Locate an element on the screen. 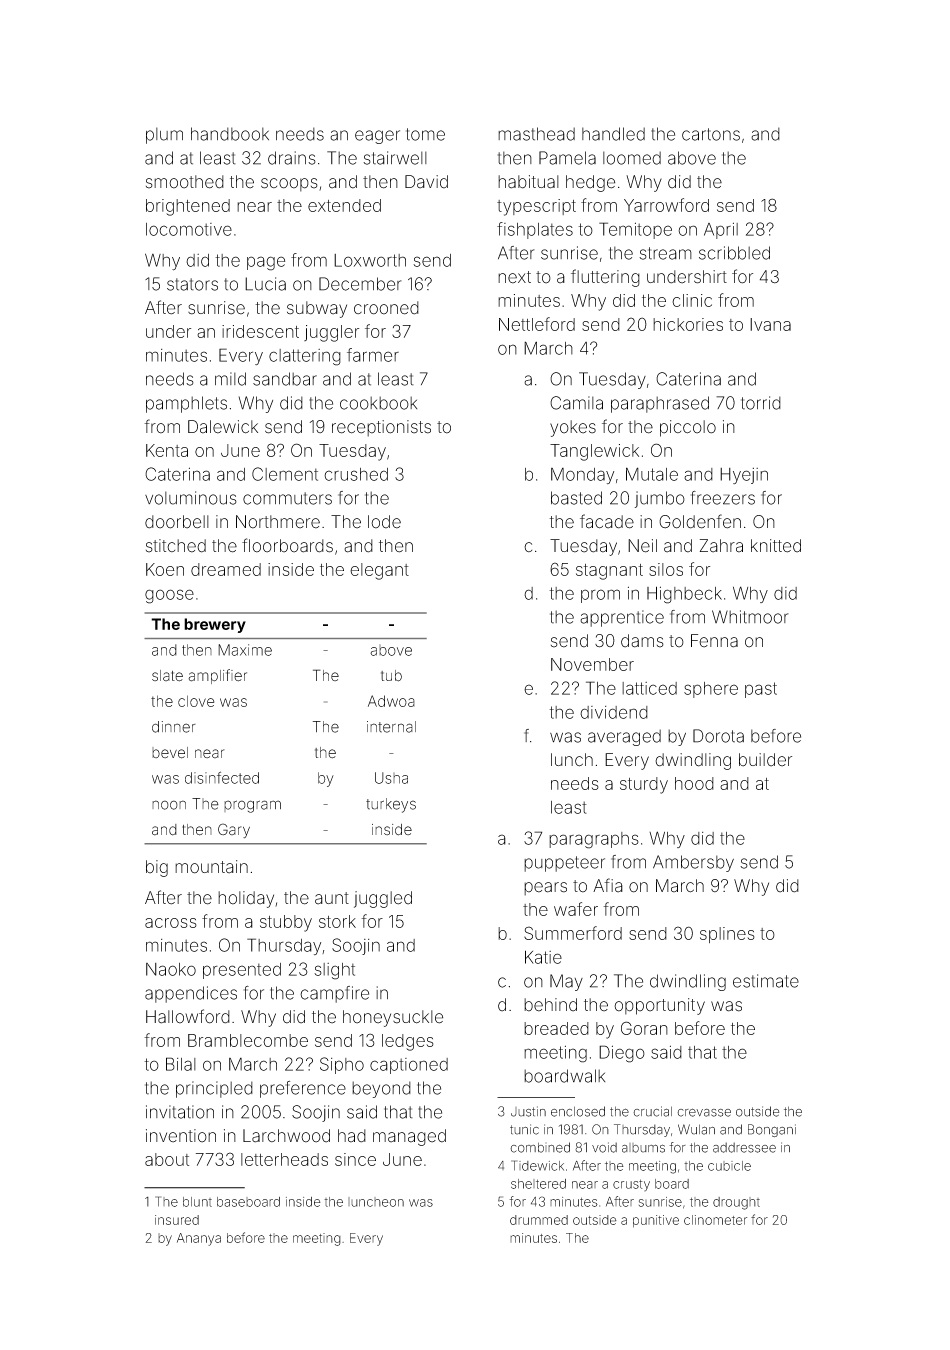 The height and width of the screenshot is (1350, 950). scribbled is located at coordinates (734, 253).
